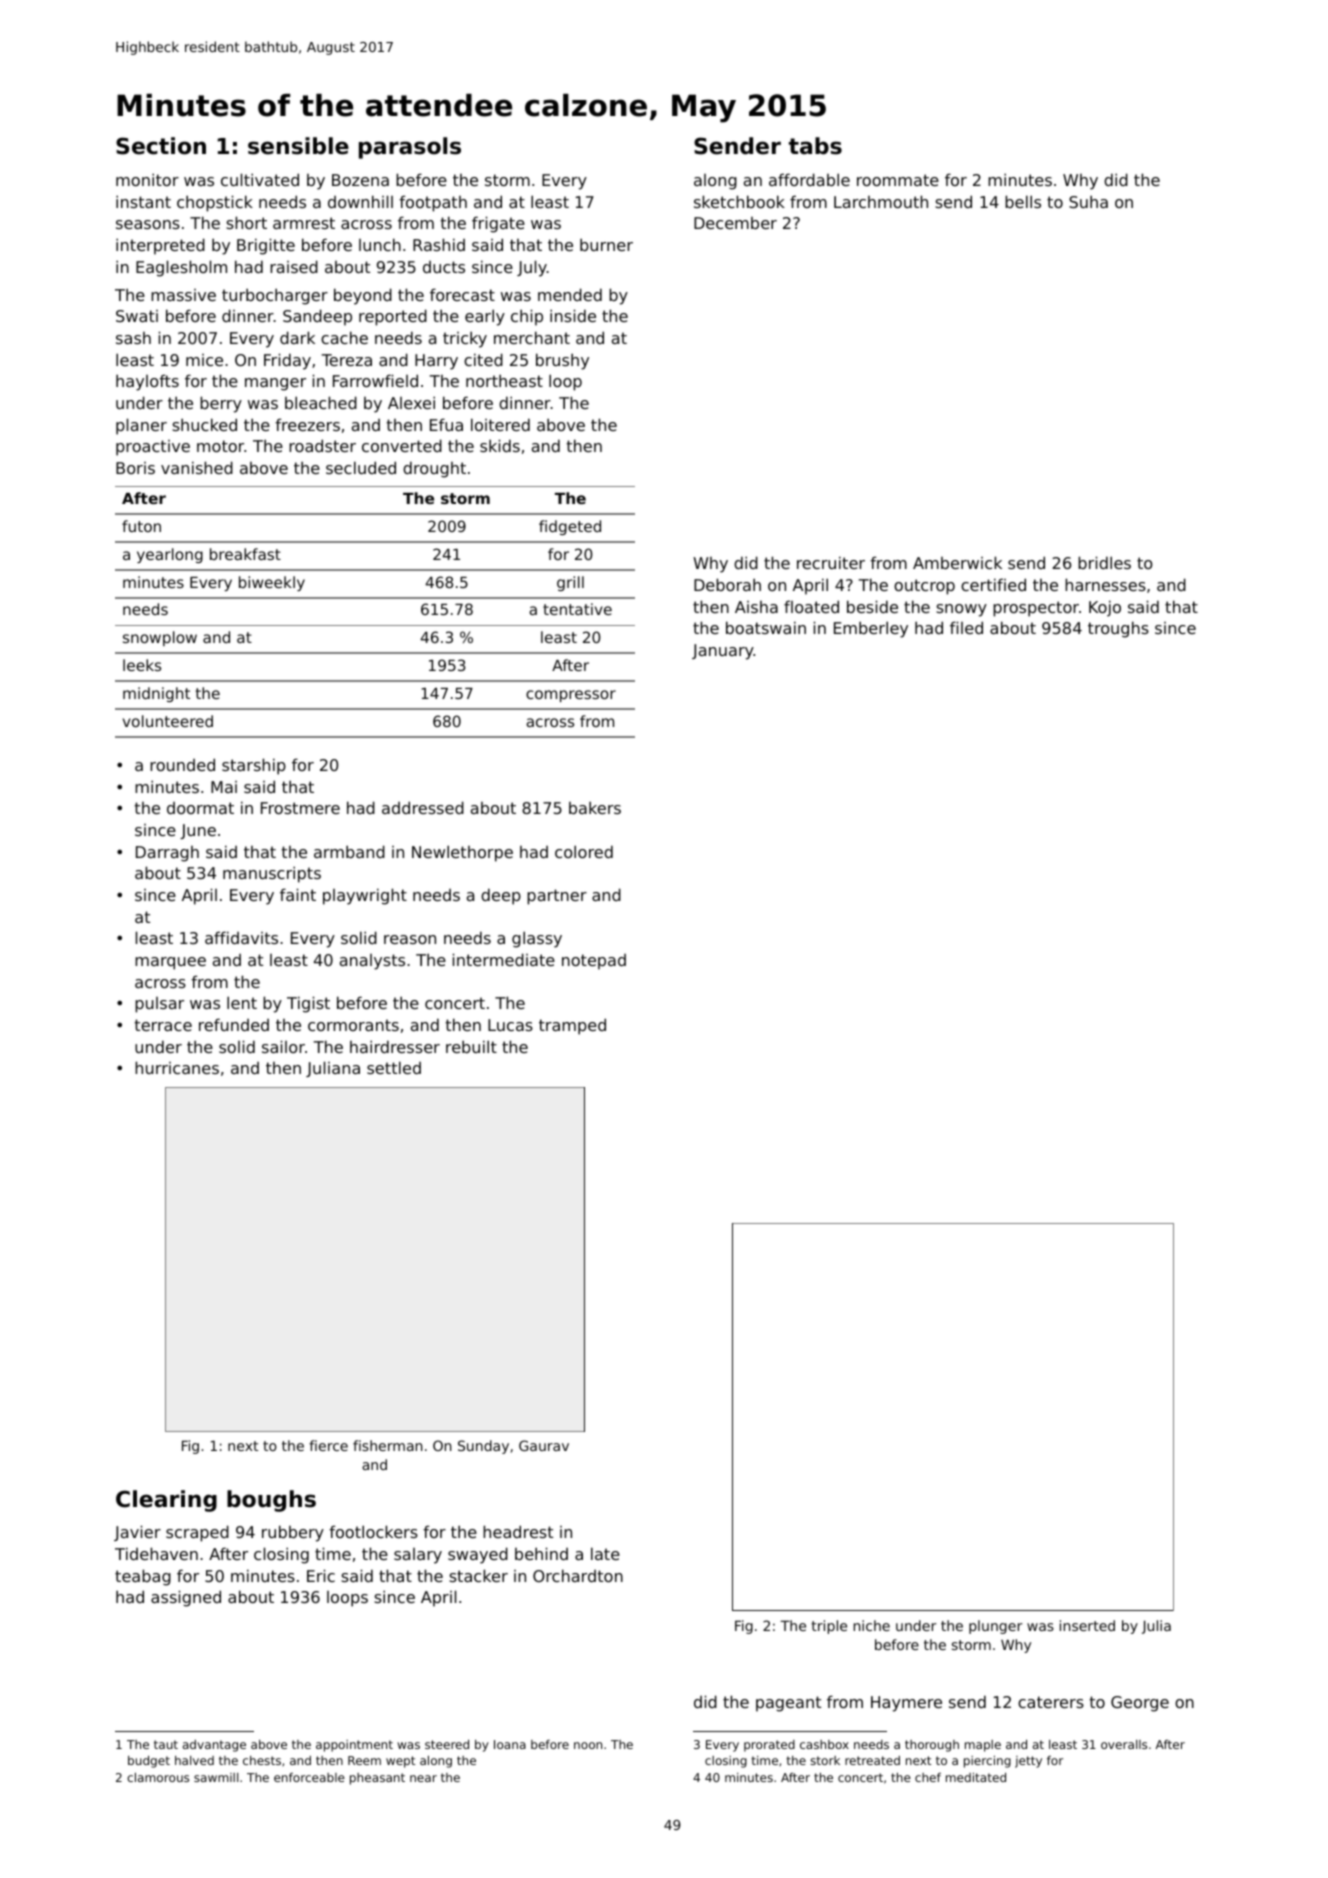 The width and height of the screenshot is (1328, 1878). I want to click on tramped, so click(572, 1026).
